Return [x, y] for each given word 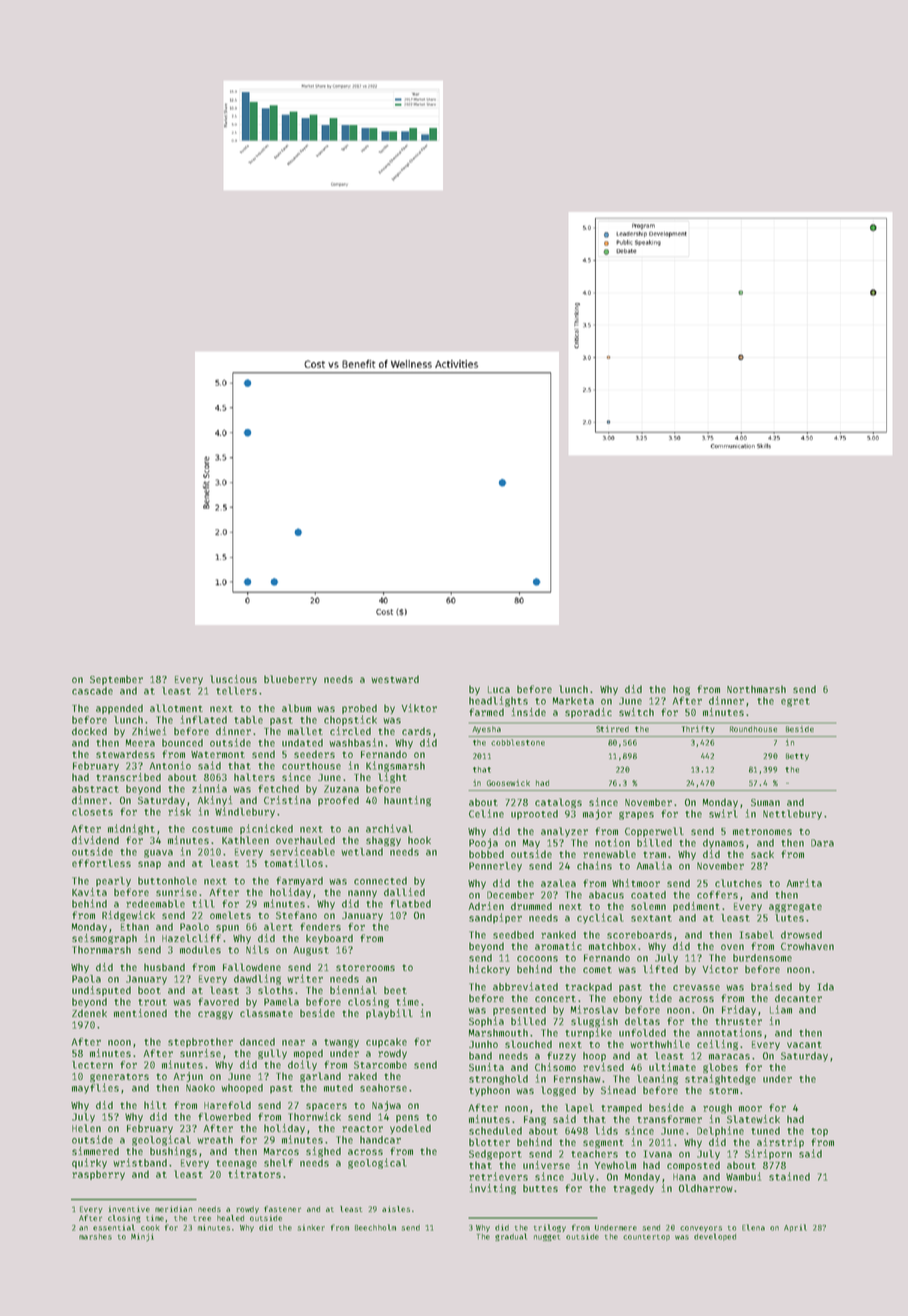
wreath [215, 1140]
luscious [233, 679]
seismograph [104, 939]
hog [681, 690]
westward [395, 679]
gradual [511, 1237]
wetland [362, 852]
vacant [804, 1044]
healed [230, 1218]
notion [612, 842]
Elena [753, 1227]
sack [762, 854]
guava [158, 853]
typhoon [490, 1091]
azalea [558, 883]
